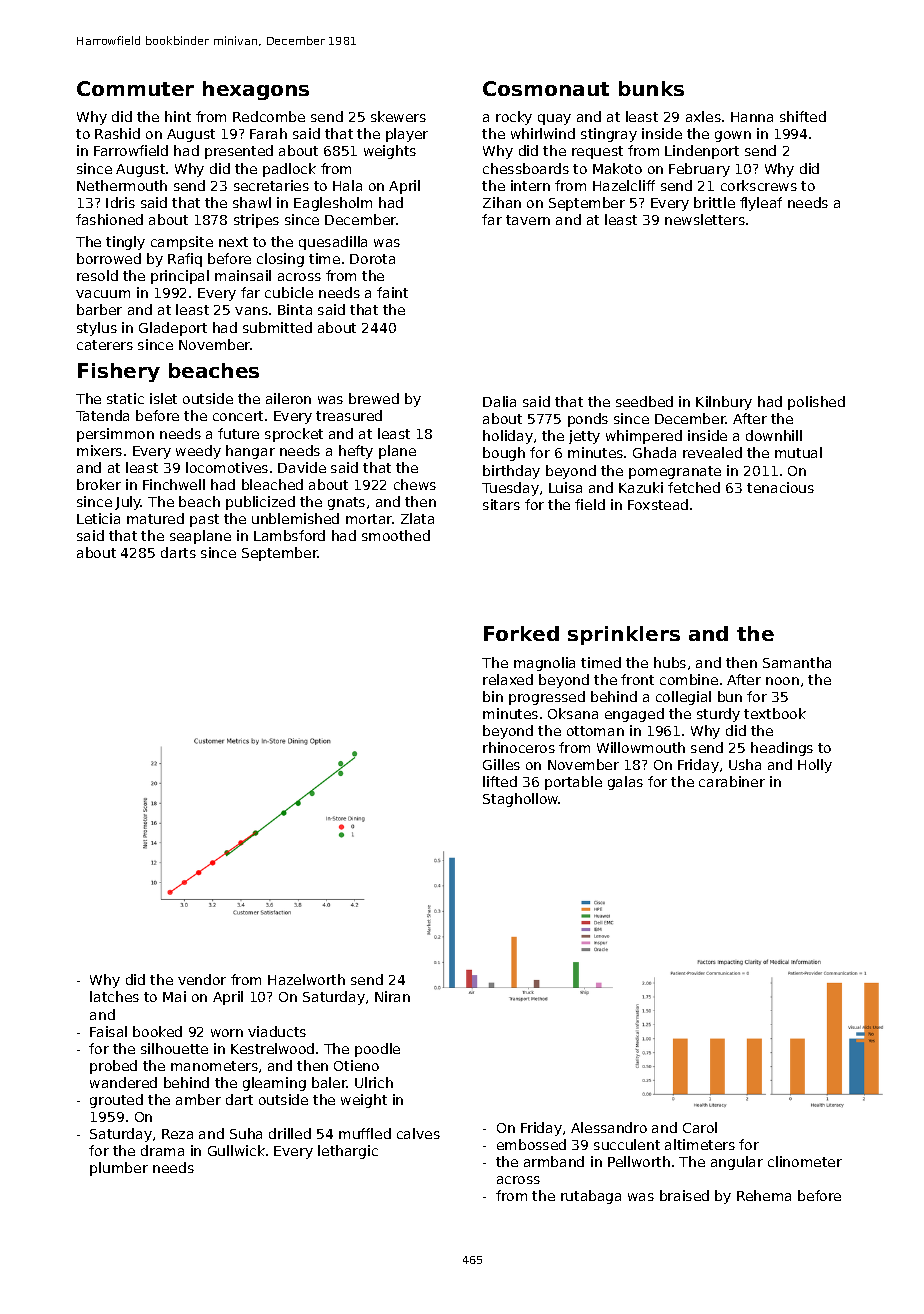 This image has width=924, height=1314. What do you see at coordinates (705, 219) in the image?
I see `newsletters` at bounding box center [705, 219].
